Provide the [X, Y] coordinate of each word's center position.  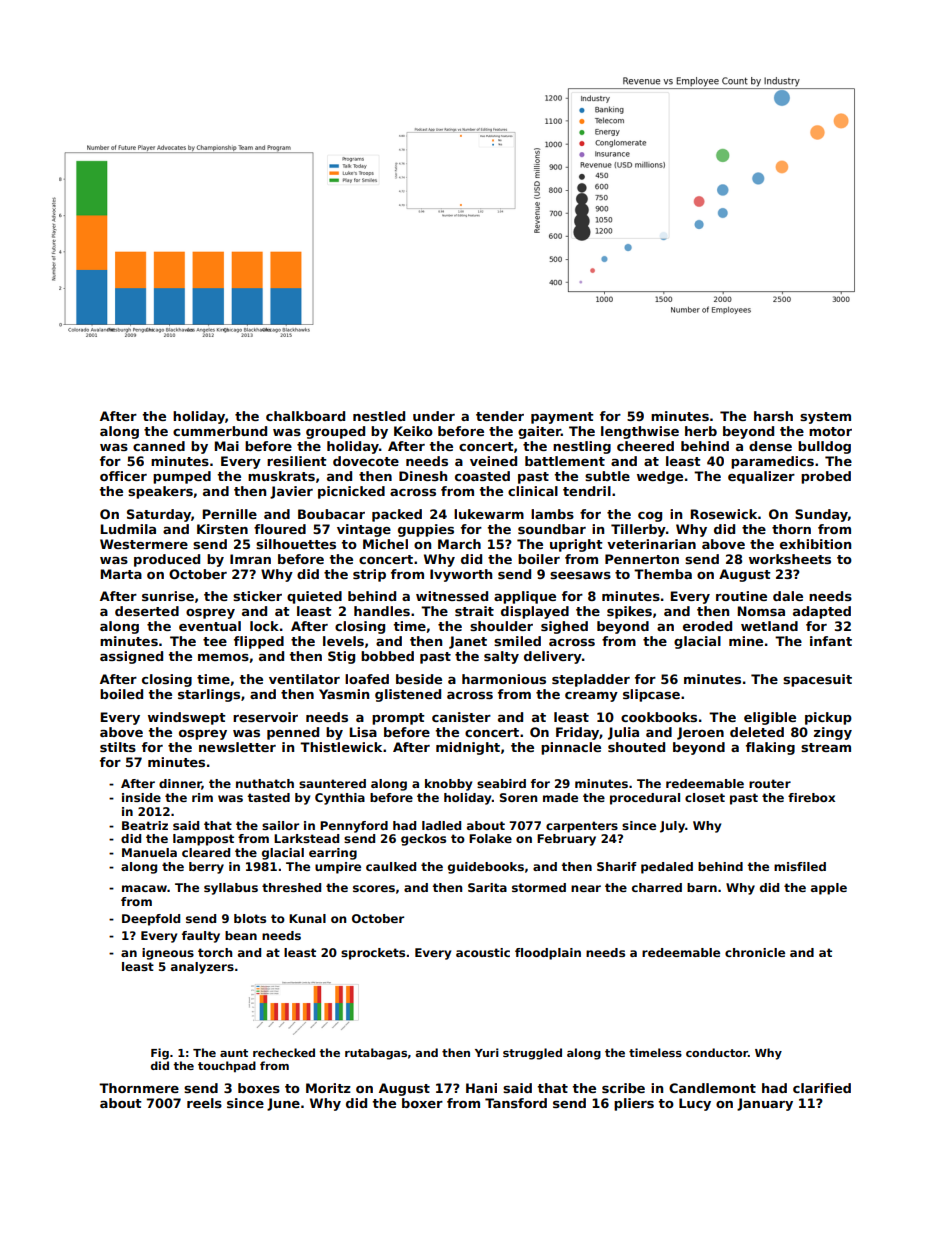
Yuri [487, 1052]
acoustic [483, 952]
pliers [634, 1104]
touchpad [227, 1066]
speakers [160, 492]
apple [829, 889]
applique [525, 597]
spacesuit [817, 680]
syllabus [231, 889]
